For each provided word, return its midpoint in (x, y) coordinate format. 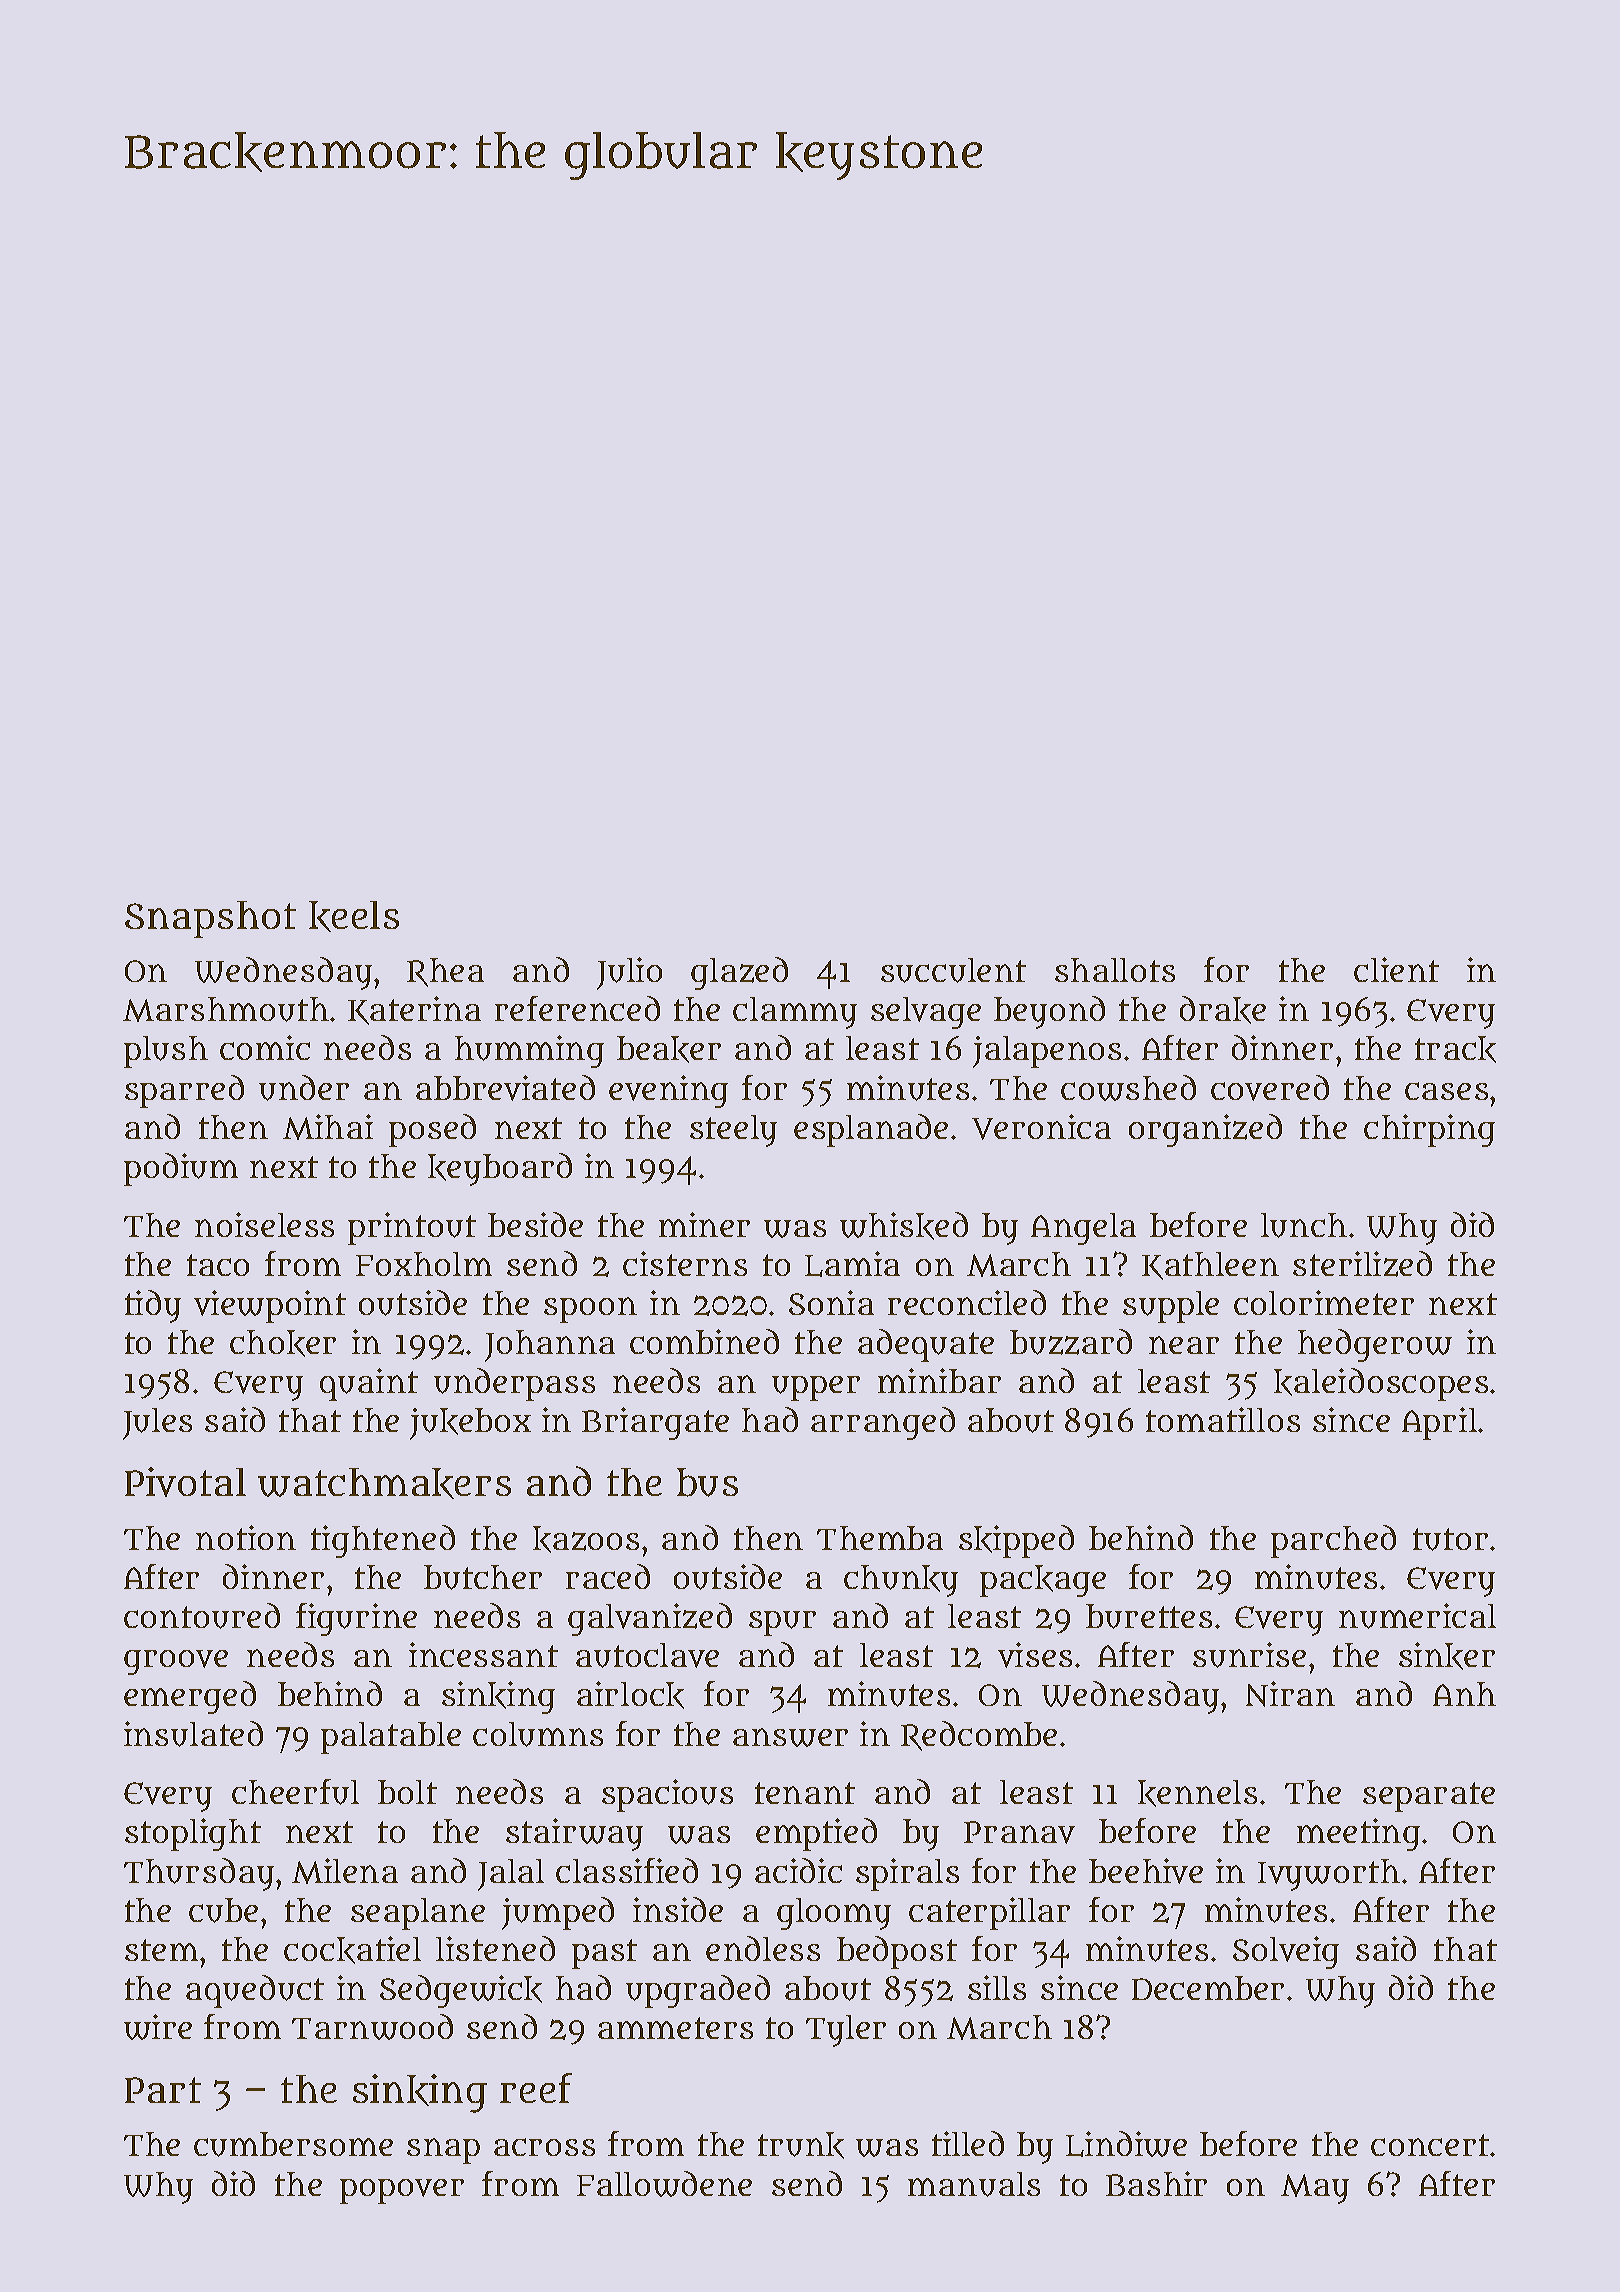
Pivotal (185, 1482)
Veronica (1041, 1127)
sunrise (1249, 1655)
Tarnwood (372, 2027)
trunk (801, 2145)
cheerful (295, 1792)
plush (166, 1052)
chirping (1429, 1130)
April (1439, 1423)
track (1455, 1049)
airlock (630, 1695)
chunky (901, 1581)
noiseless (264, 1224)
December (1208, 1988)
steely (733, 1131)
